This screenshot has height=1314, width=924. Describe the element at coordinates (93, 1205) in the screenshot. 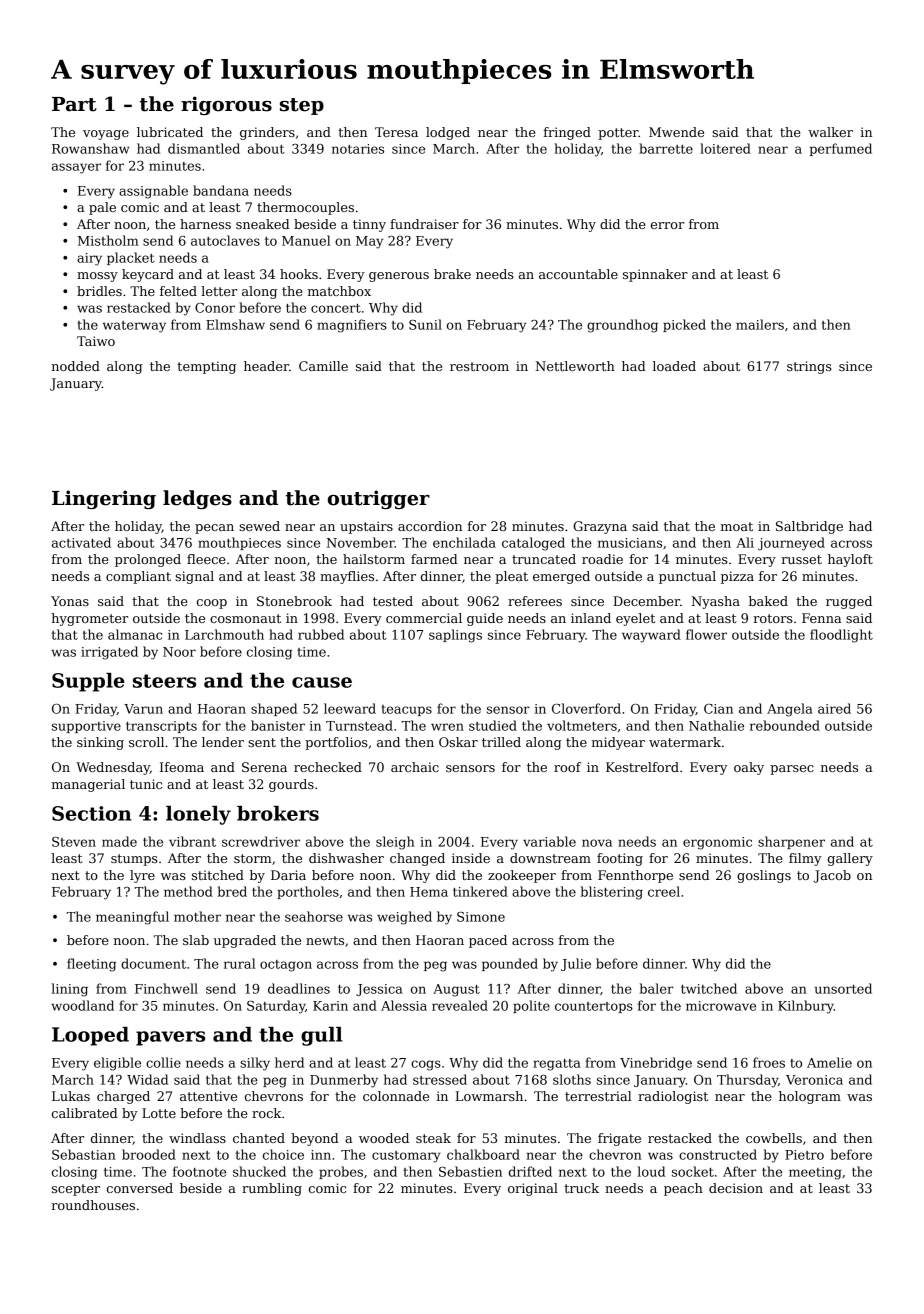

I see `roundhouses` at that location.
